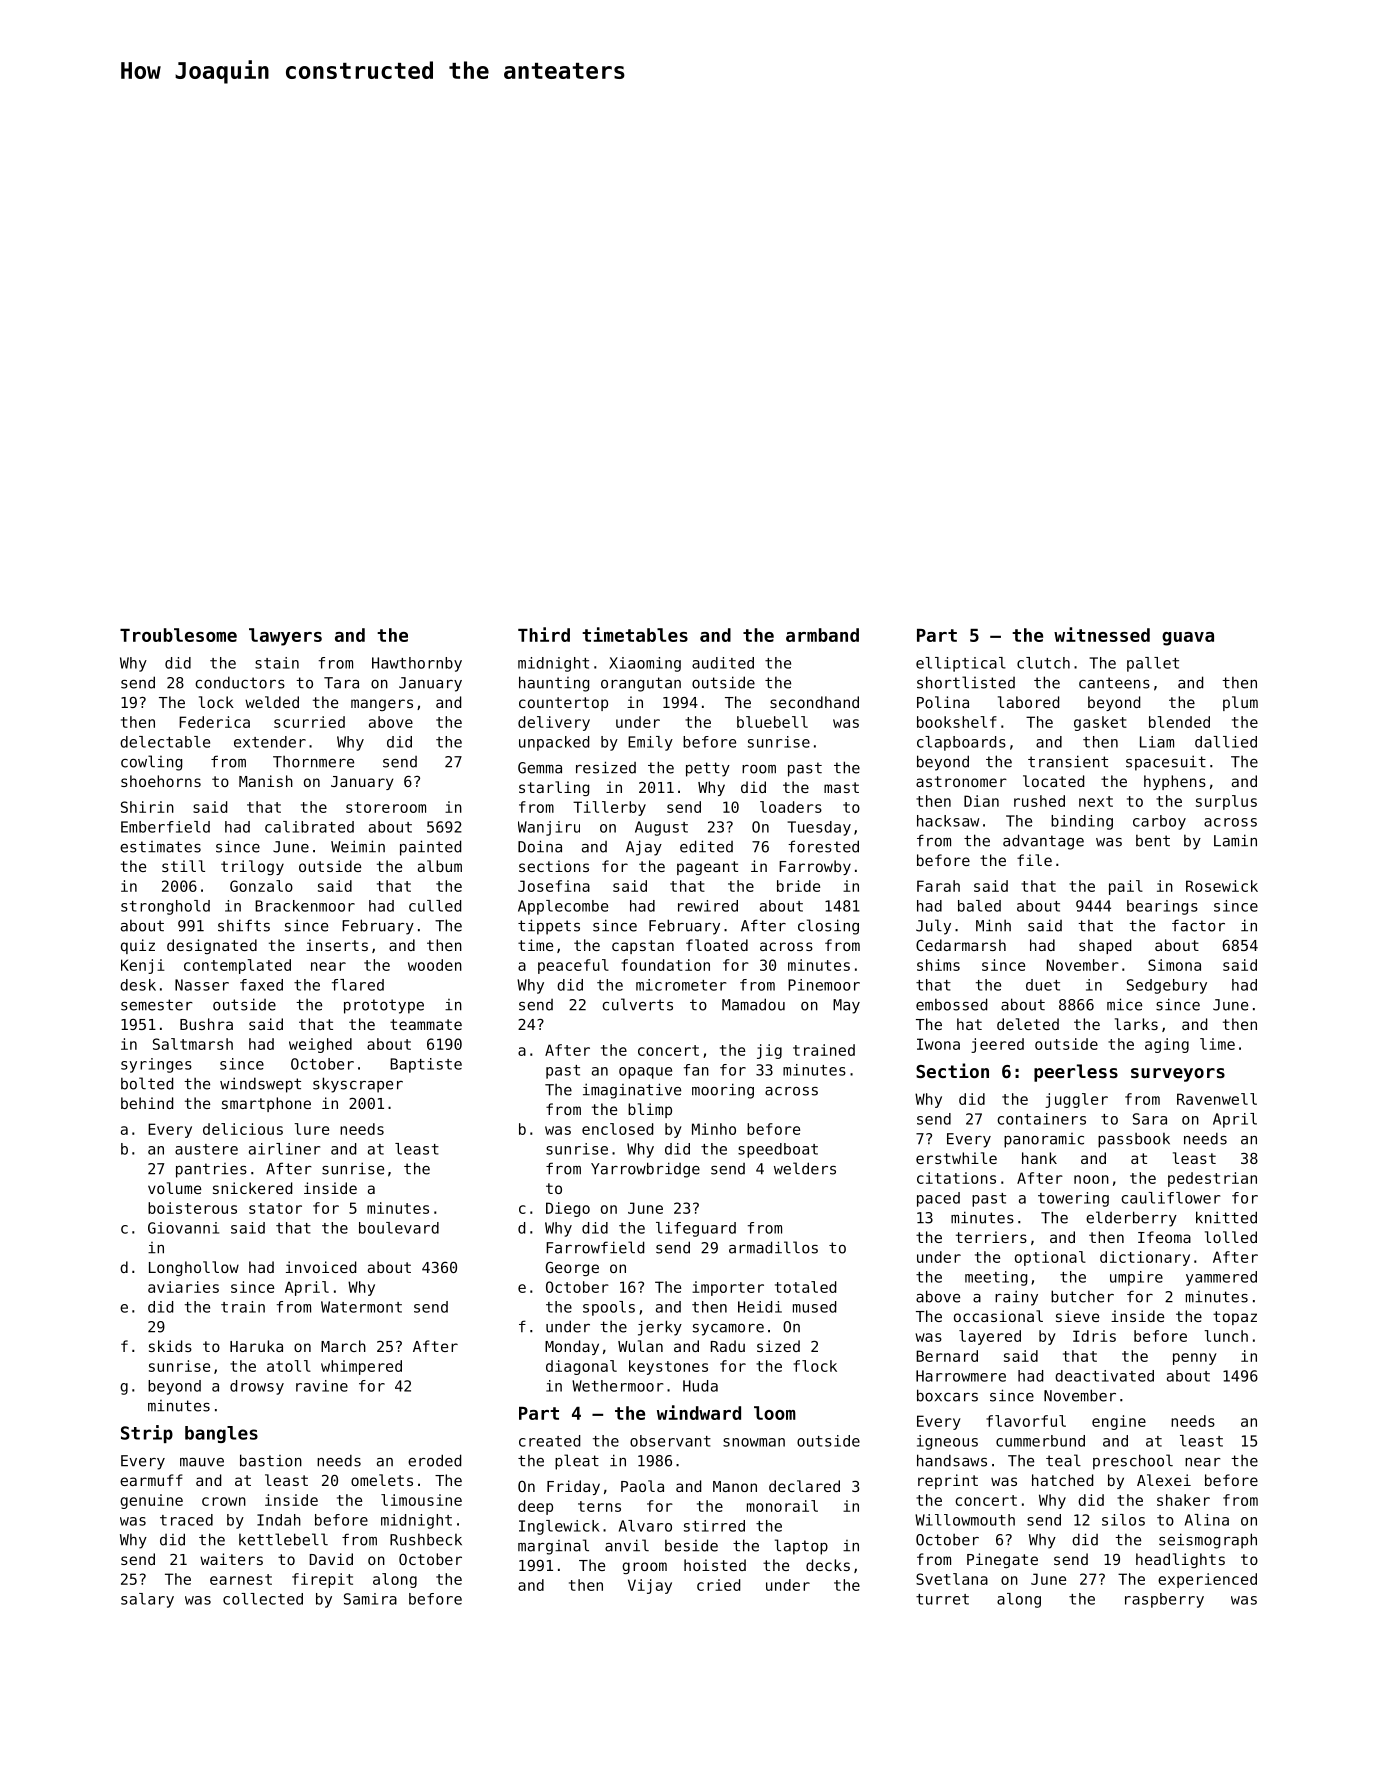 The height and width of the page is (1783, 1378). Describe the element at coordinates (1221, 1278) in the page. I see `yammered` at that location.
